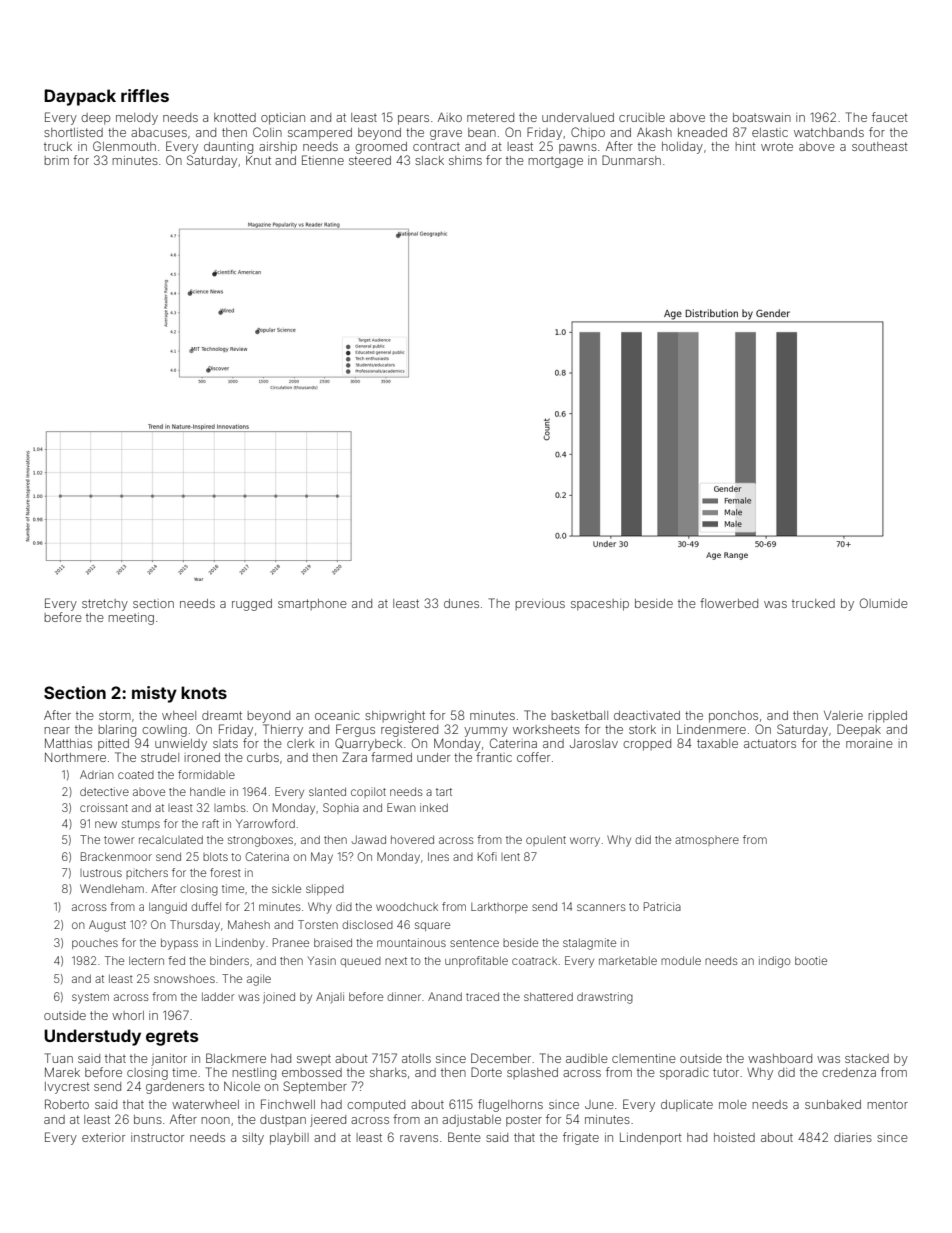 The height and width of the document is (1233, 952). What do you see at coordinates (59, 1058) in the document?
I see `Tuan` at bounding box center [59, 1058].
